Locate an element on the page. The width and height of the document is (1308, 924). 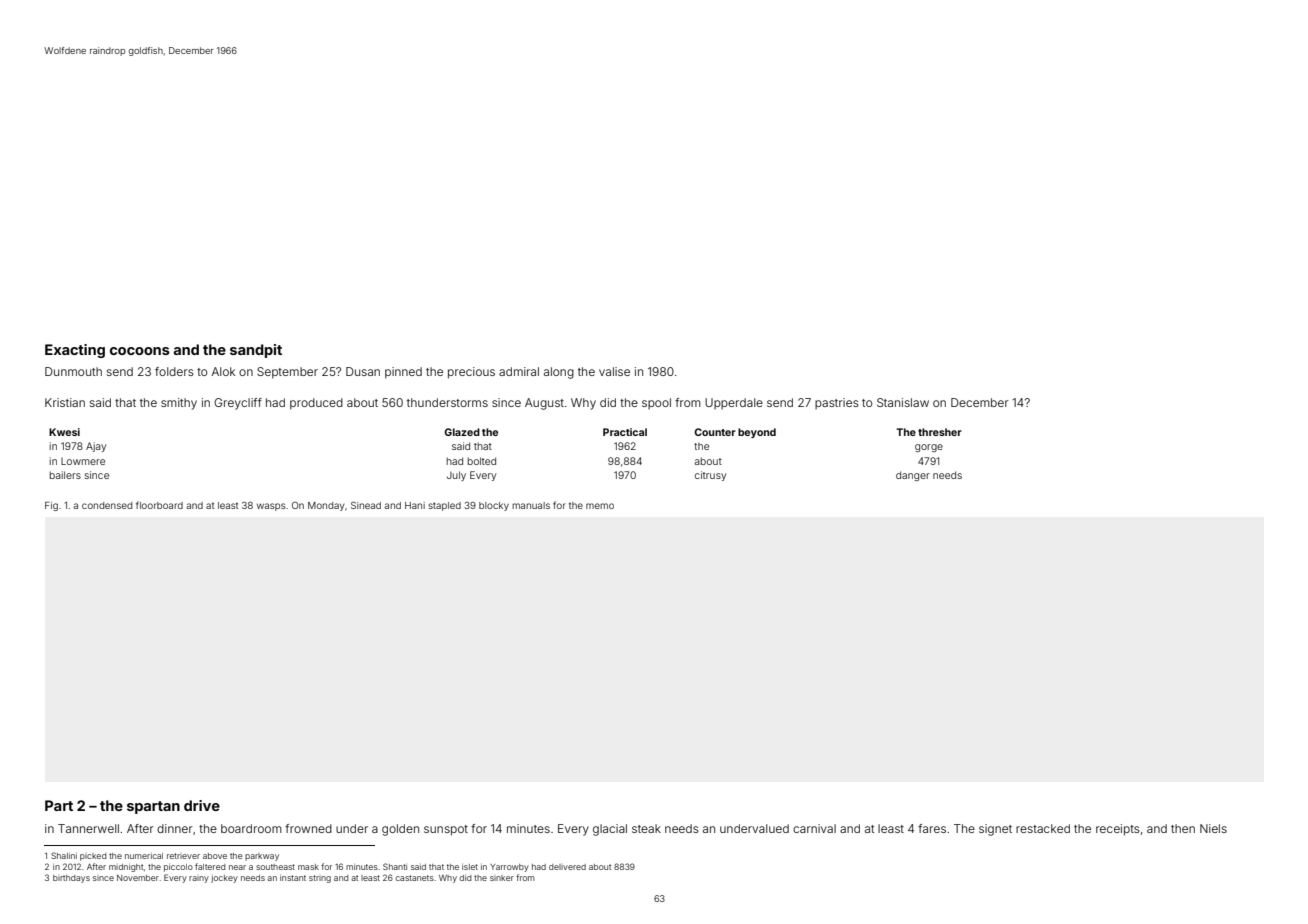
retriever is located at coordinates (183, 856).
